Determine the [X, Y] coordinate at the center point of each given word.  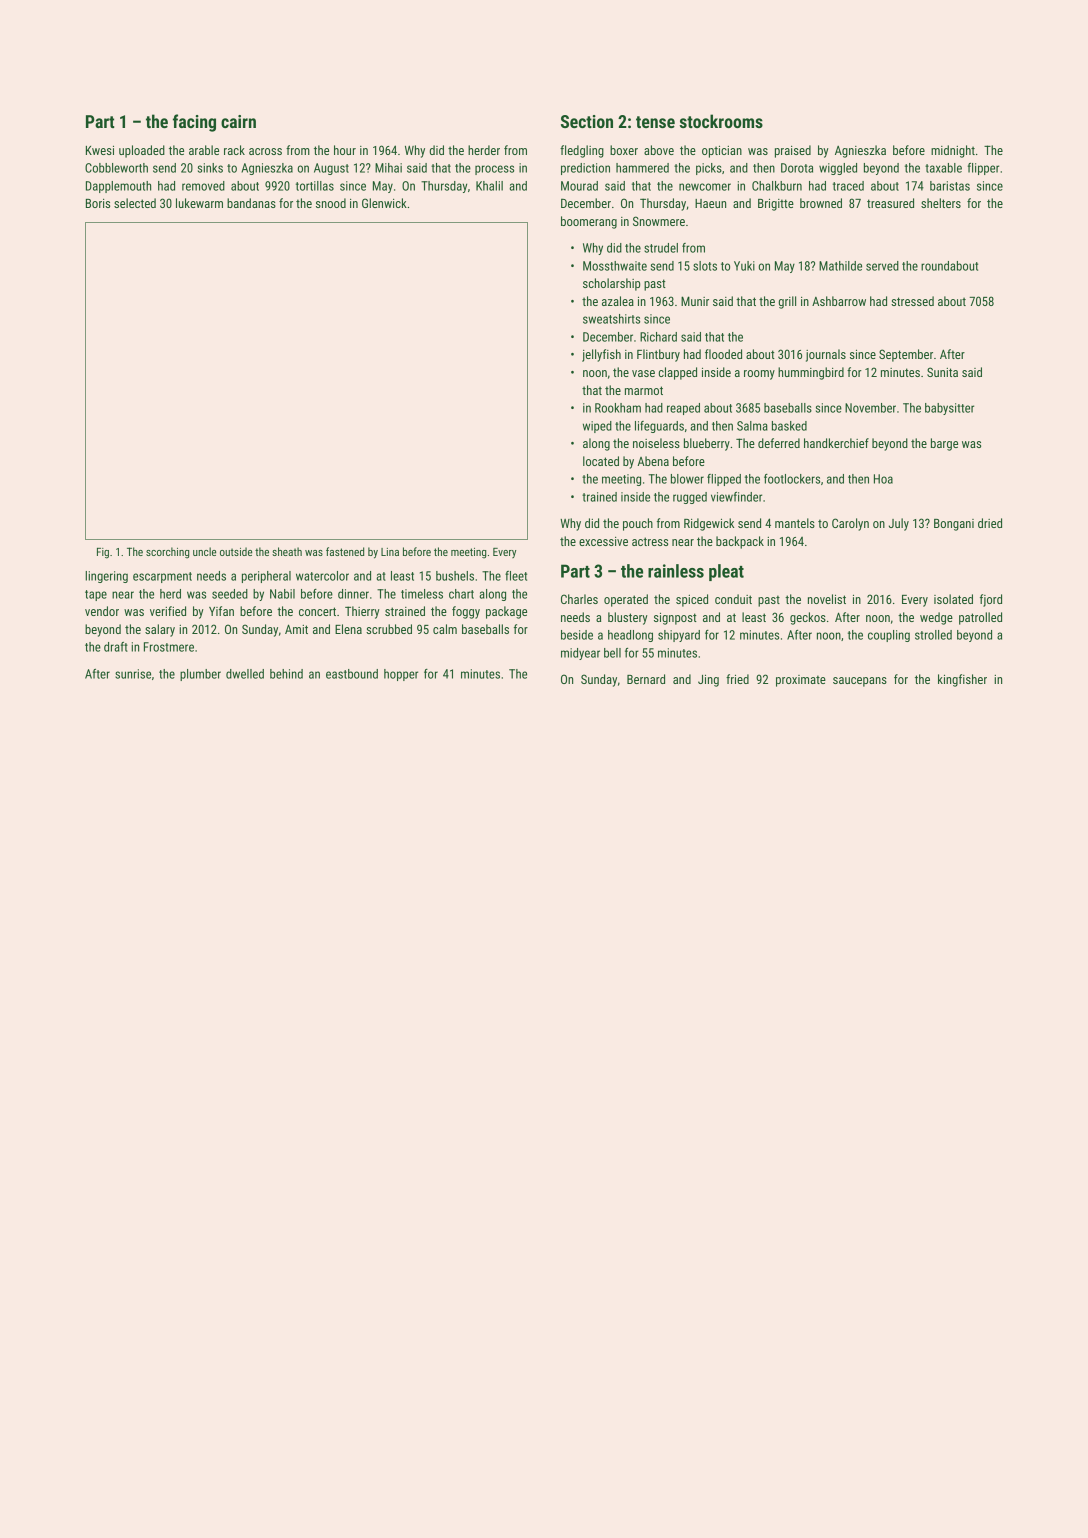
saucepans [860, 682]
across [265, 151]
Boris [98, 203]
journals [826, 355]
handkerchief [836, 443]
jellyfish [601, 355]
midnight [953, 151]
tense [655, 122]
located [601, 461]
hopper [401, 675]
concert [317, 611]
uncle [204, 551]
